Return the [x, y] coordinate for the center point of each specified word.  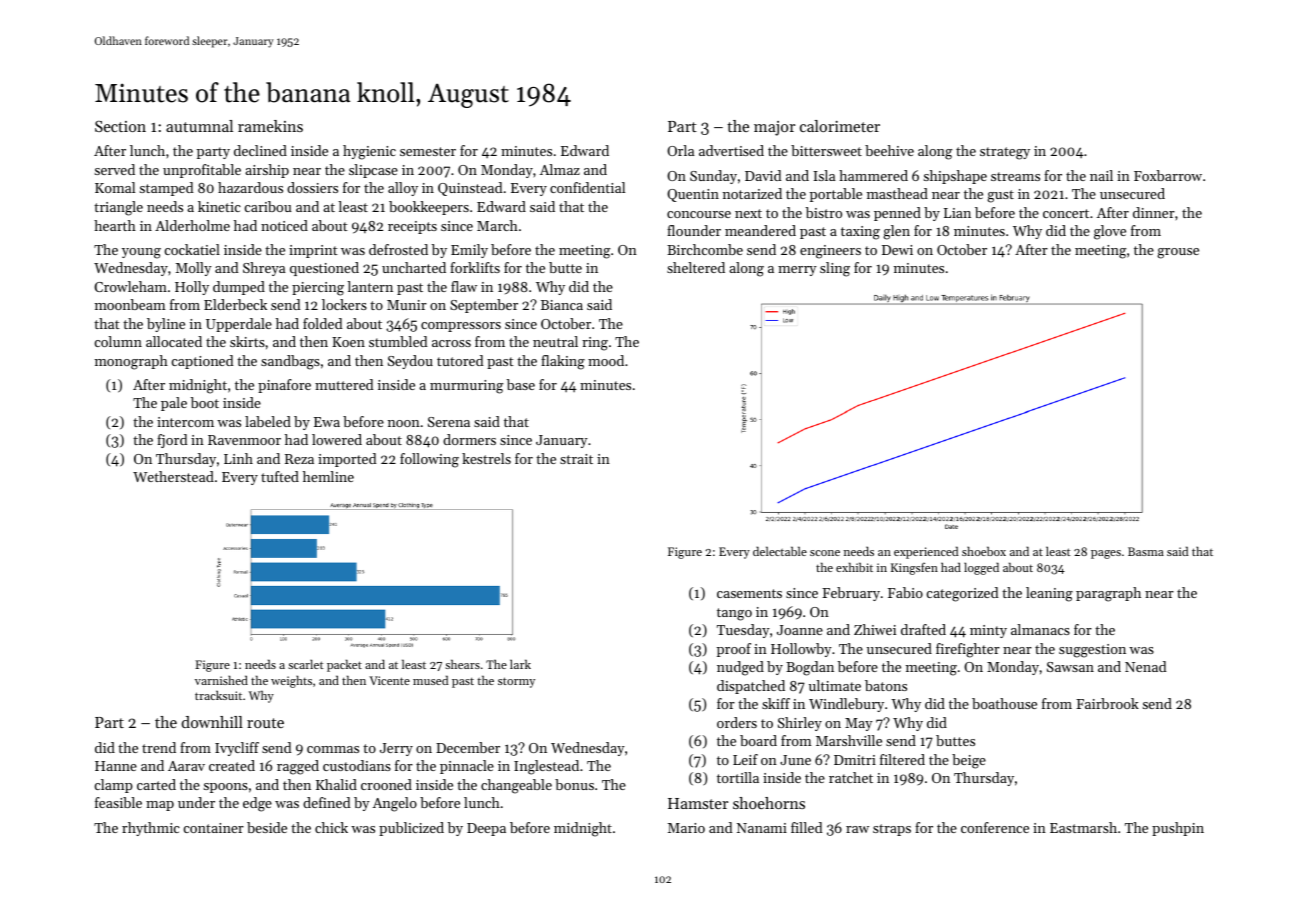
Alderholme [192, 225]
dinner [1154, 212]
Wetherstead [173, 476]
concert [1066, 213]
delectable [780, 551]
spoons [226, 788]
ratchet [851, 777]
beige [969, 761]
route [265, 723]
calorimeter [840, 126]
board [758, 740]
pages [1106, 554]
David [763, 175]
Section [120, 126]
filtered [902, 759]
